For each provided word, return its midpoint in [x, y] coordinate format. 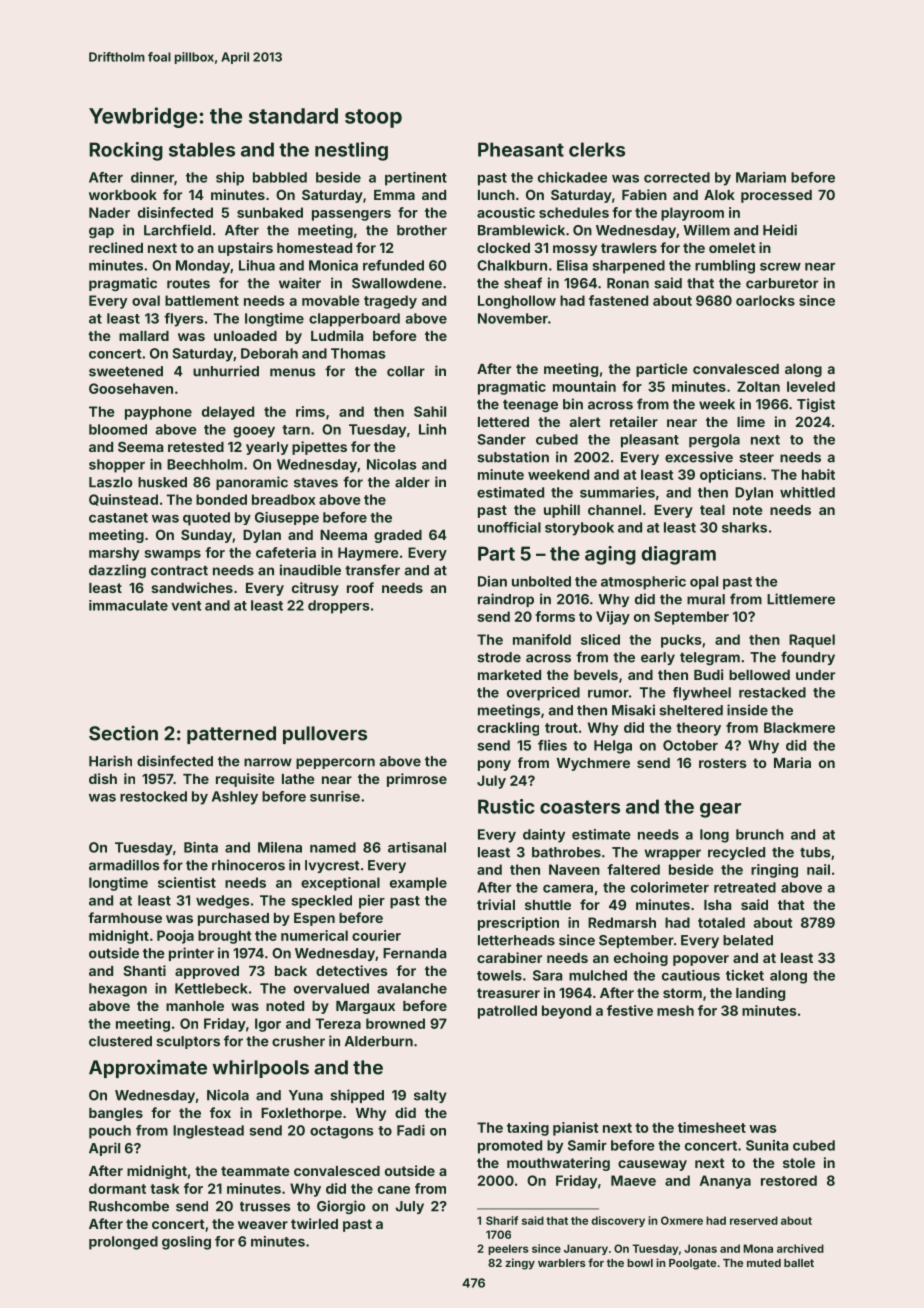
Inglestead [208, 1132]
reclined [116, 247]
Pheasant [521, 149]
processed [776, 196]
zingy [520, 1264]
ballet [799, 1263]
